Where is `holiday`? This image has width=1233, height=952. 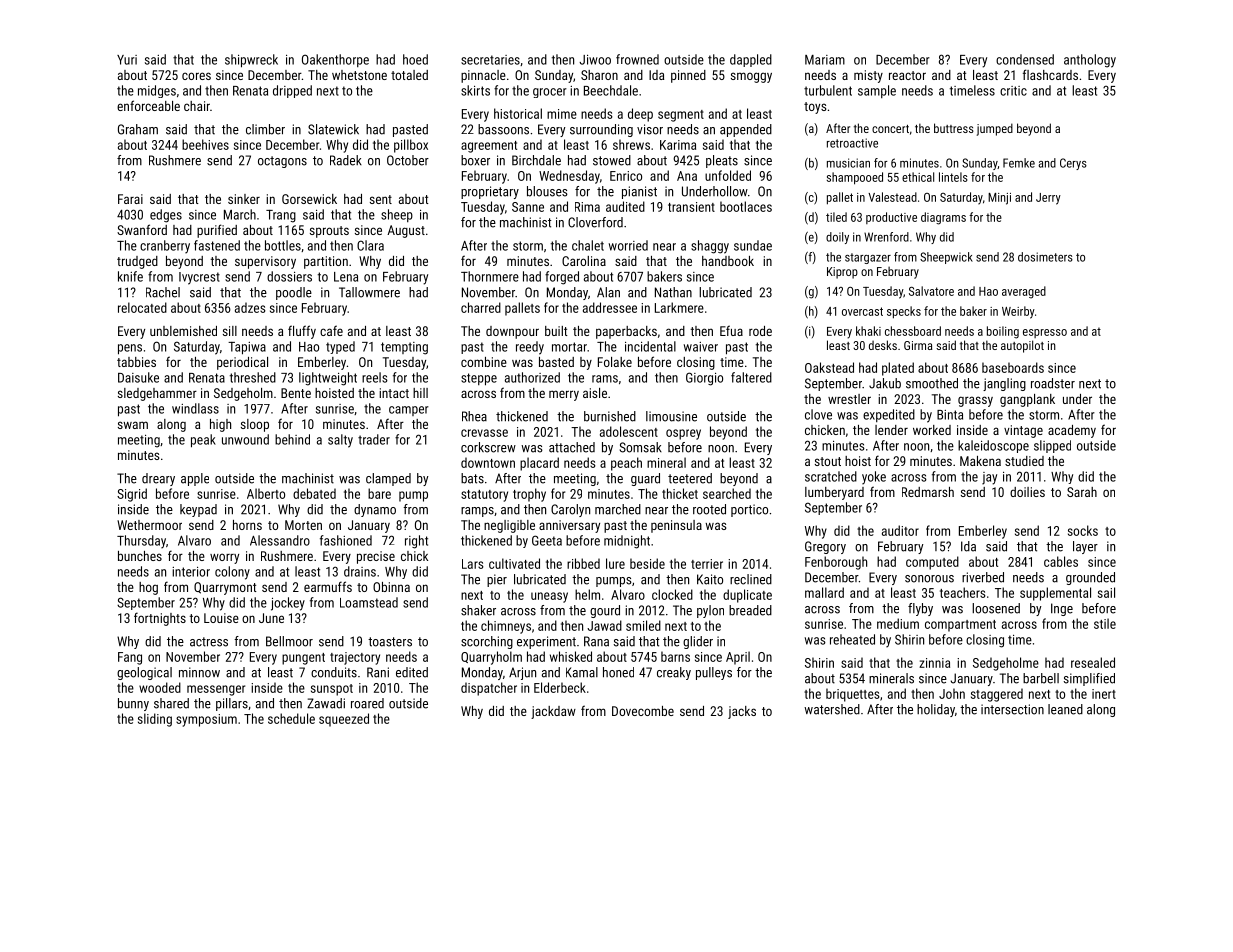 holiday is located at coordinates (936, 710).
